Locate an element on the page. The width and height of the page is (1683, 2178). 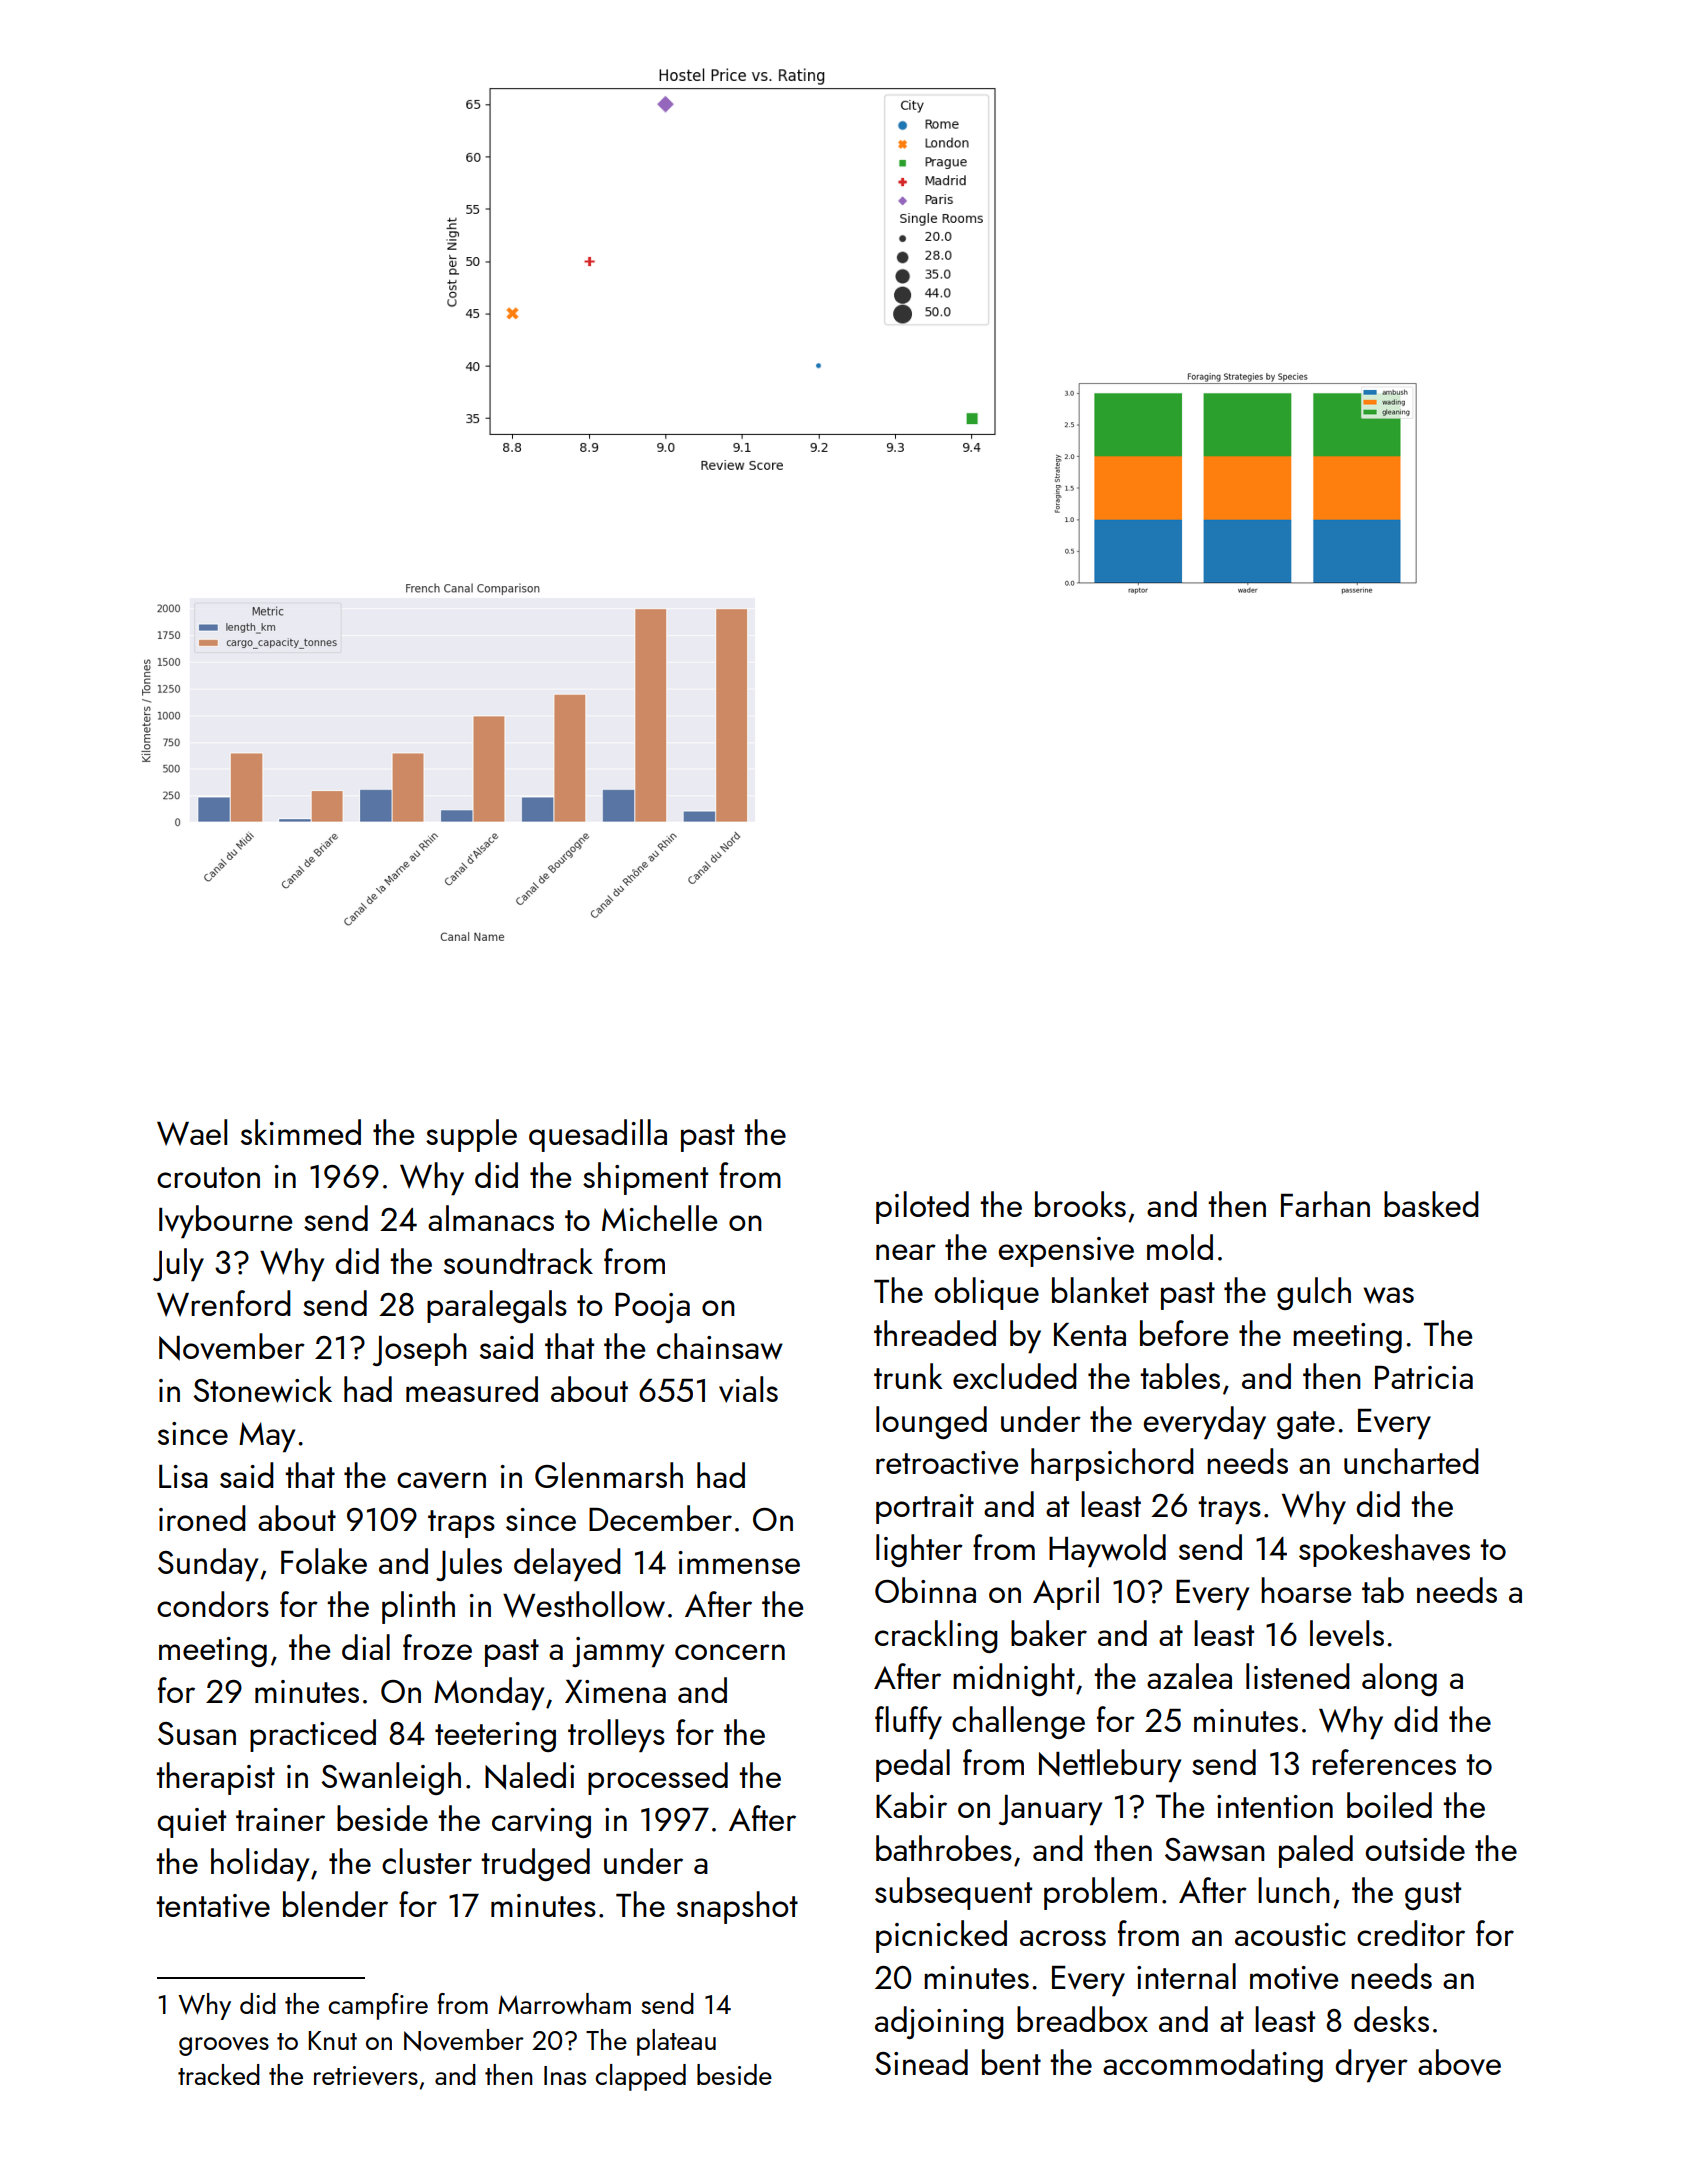
Patricia is located at coordinates (1424, 1377).
